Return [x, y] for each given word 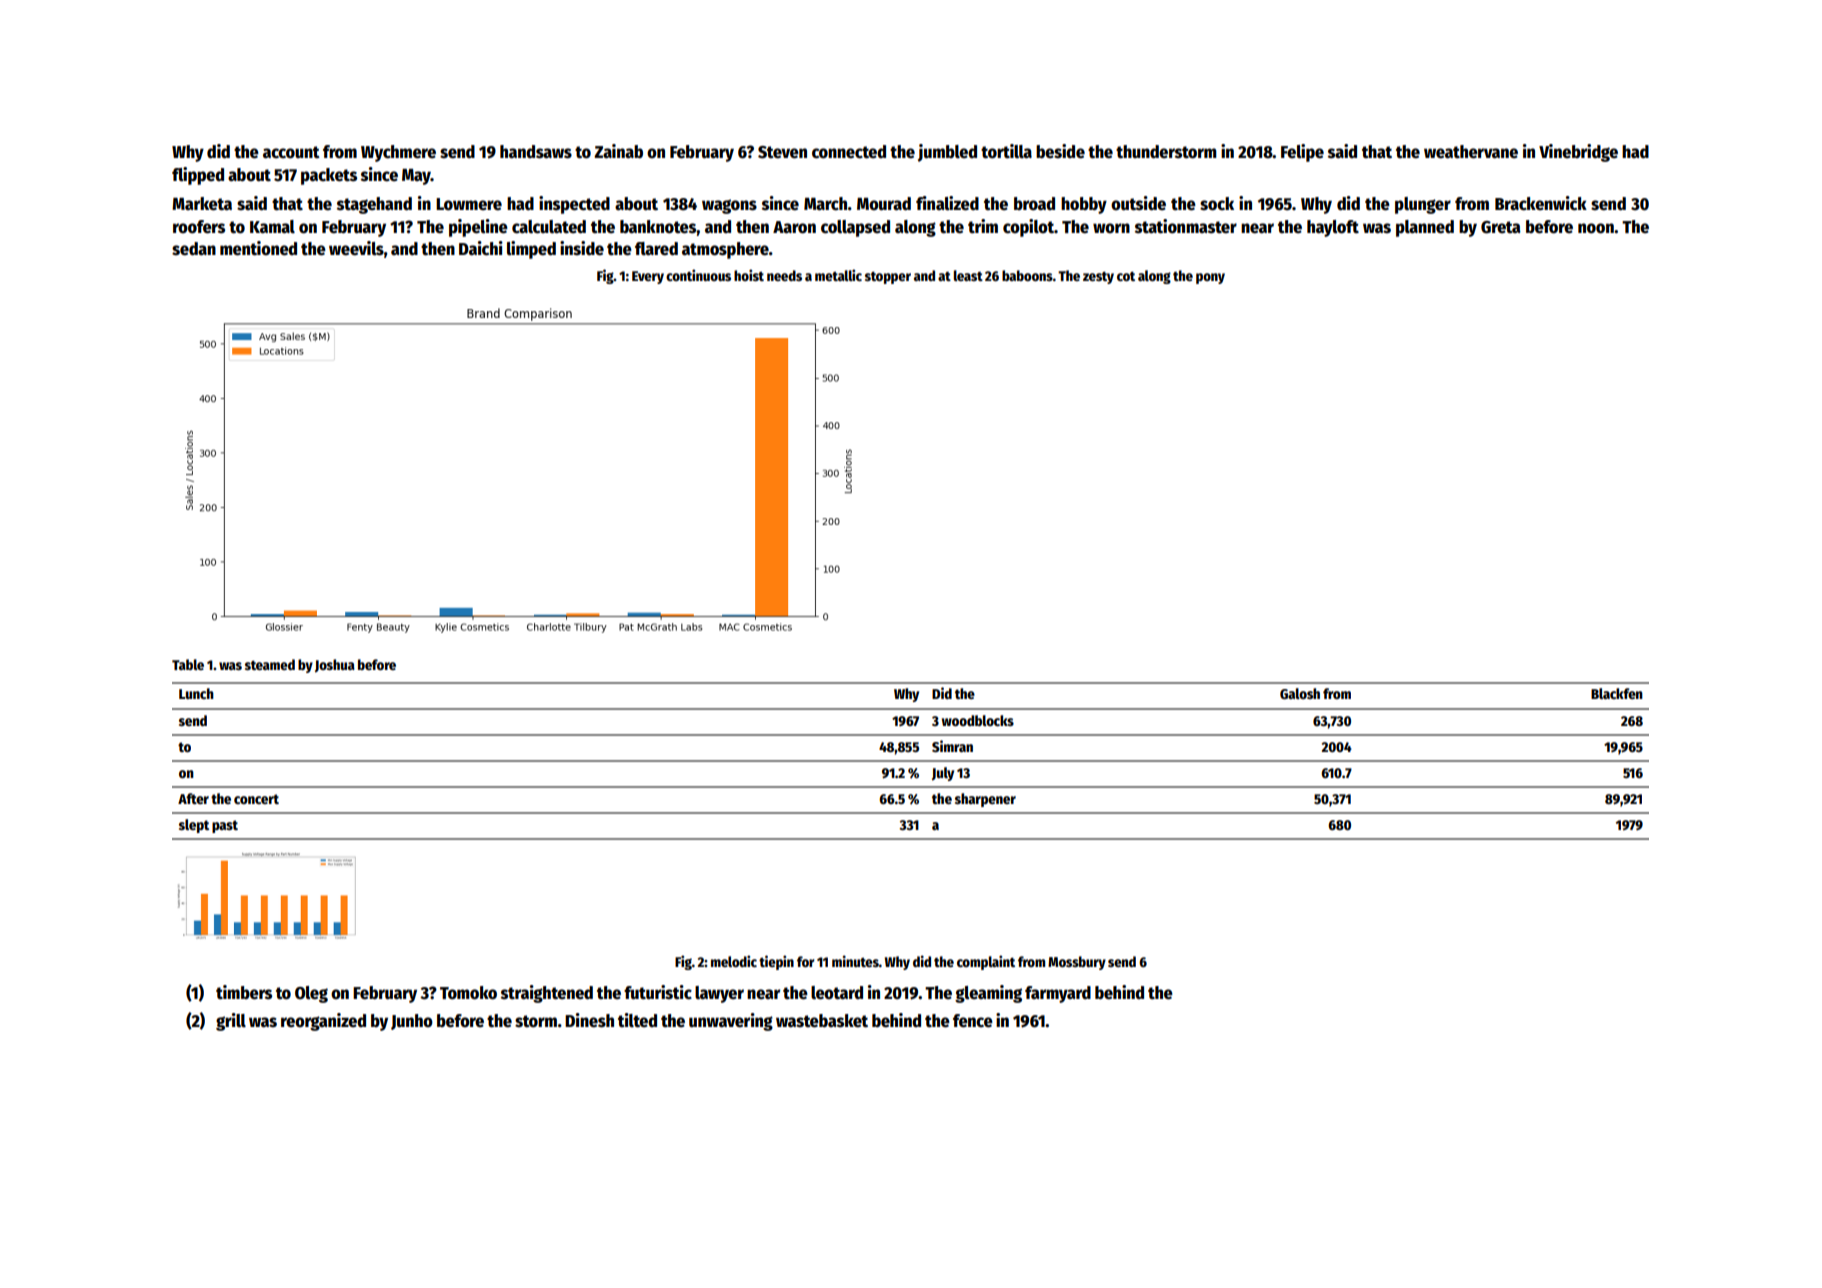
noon [1596, 228]
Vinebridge [1578, 153]
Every [648, 277]
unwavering [731, 1022]
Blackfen [1617, 693]
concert [256, 799]
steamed [270, 664]
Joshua [335, 666]
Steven [782, 152]
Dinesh [589, 1020]
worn [1111, 228]
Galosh [1300, 693]
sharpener [985, 800]
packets [329, 176]
